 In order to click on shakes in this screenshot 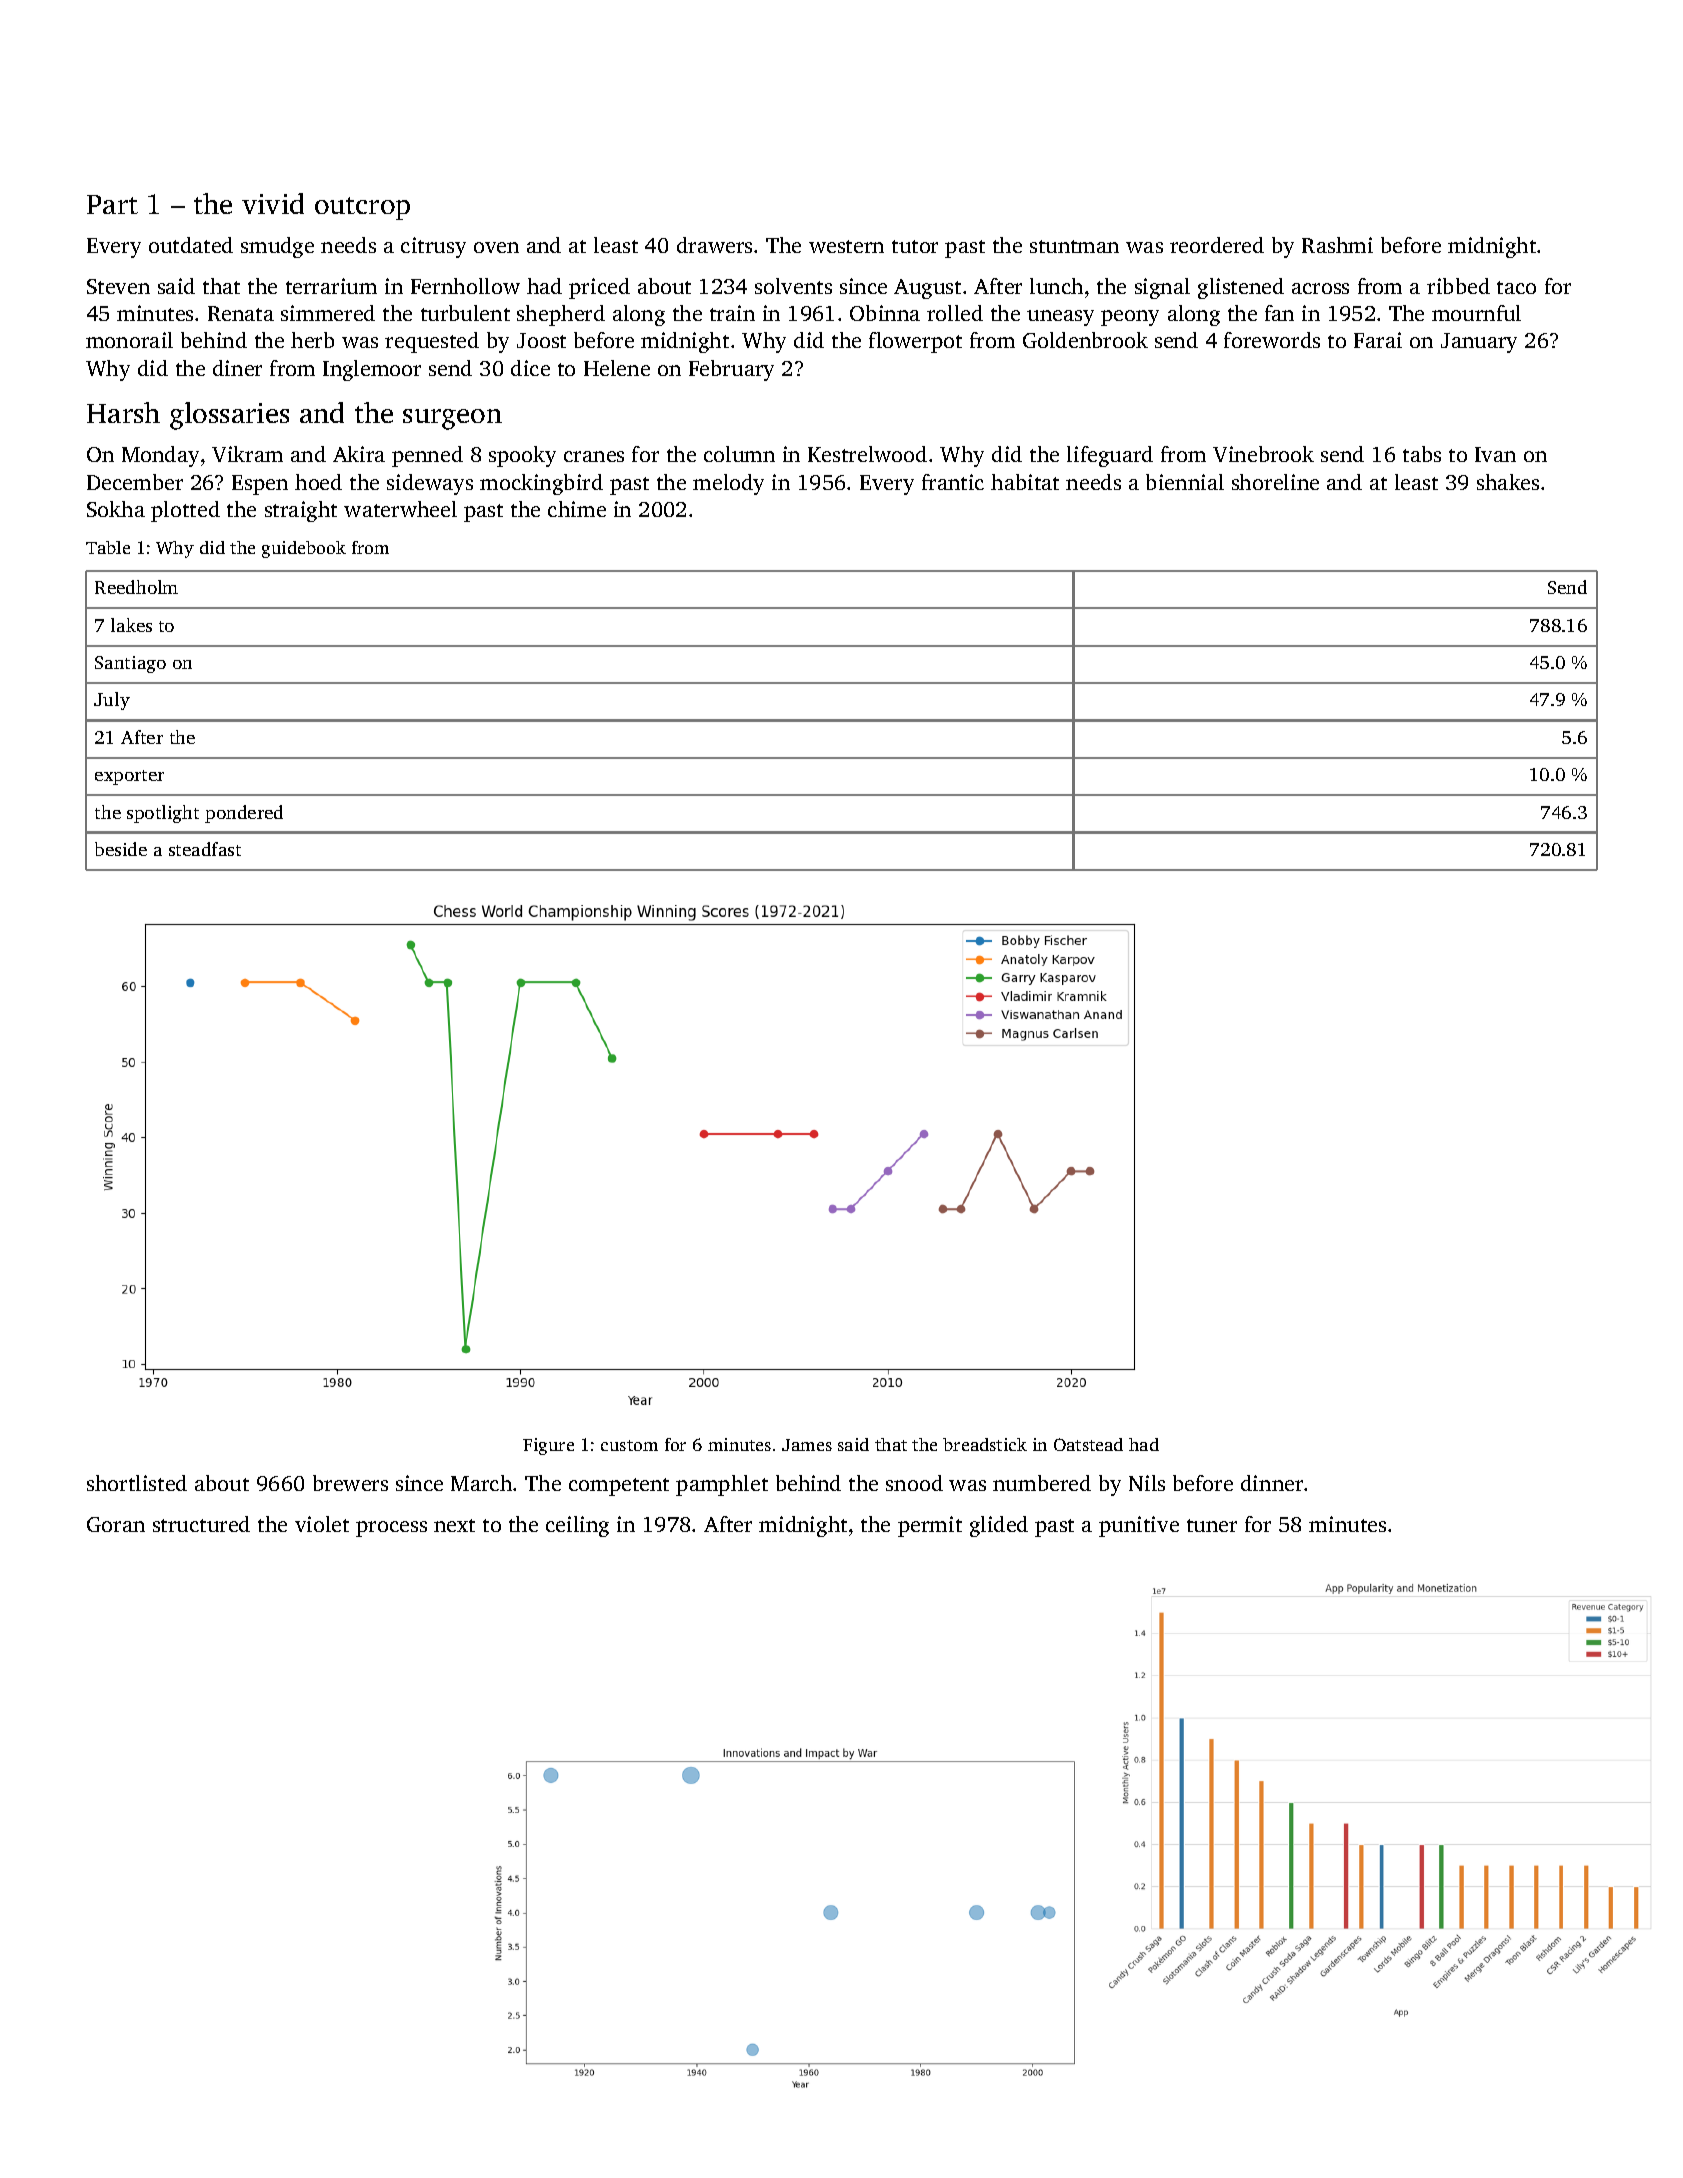, I will do `click(1508, 482)`.
